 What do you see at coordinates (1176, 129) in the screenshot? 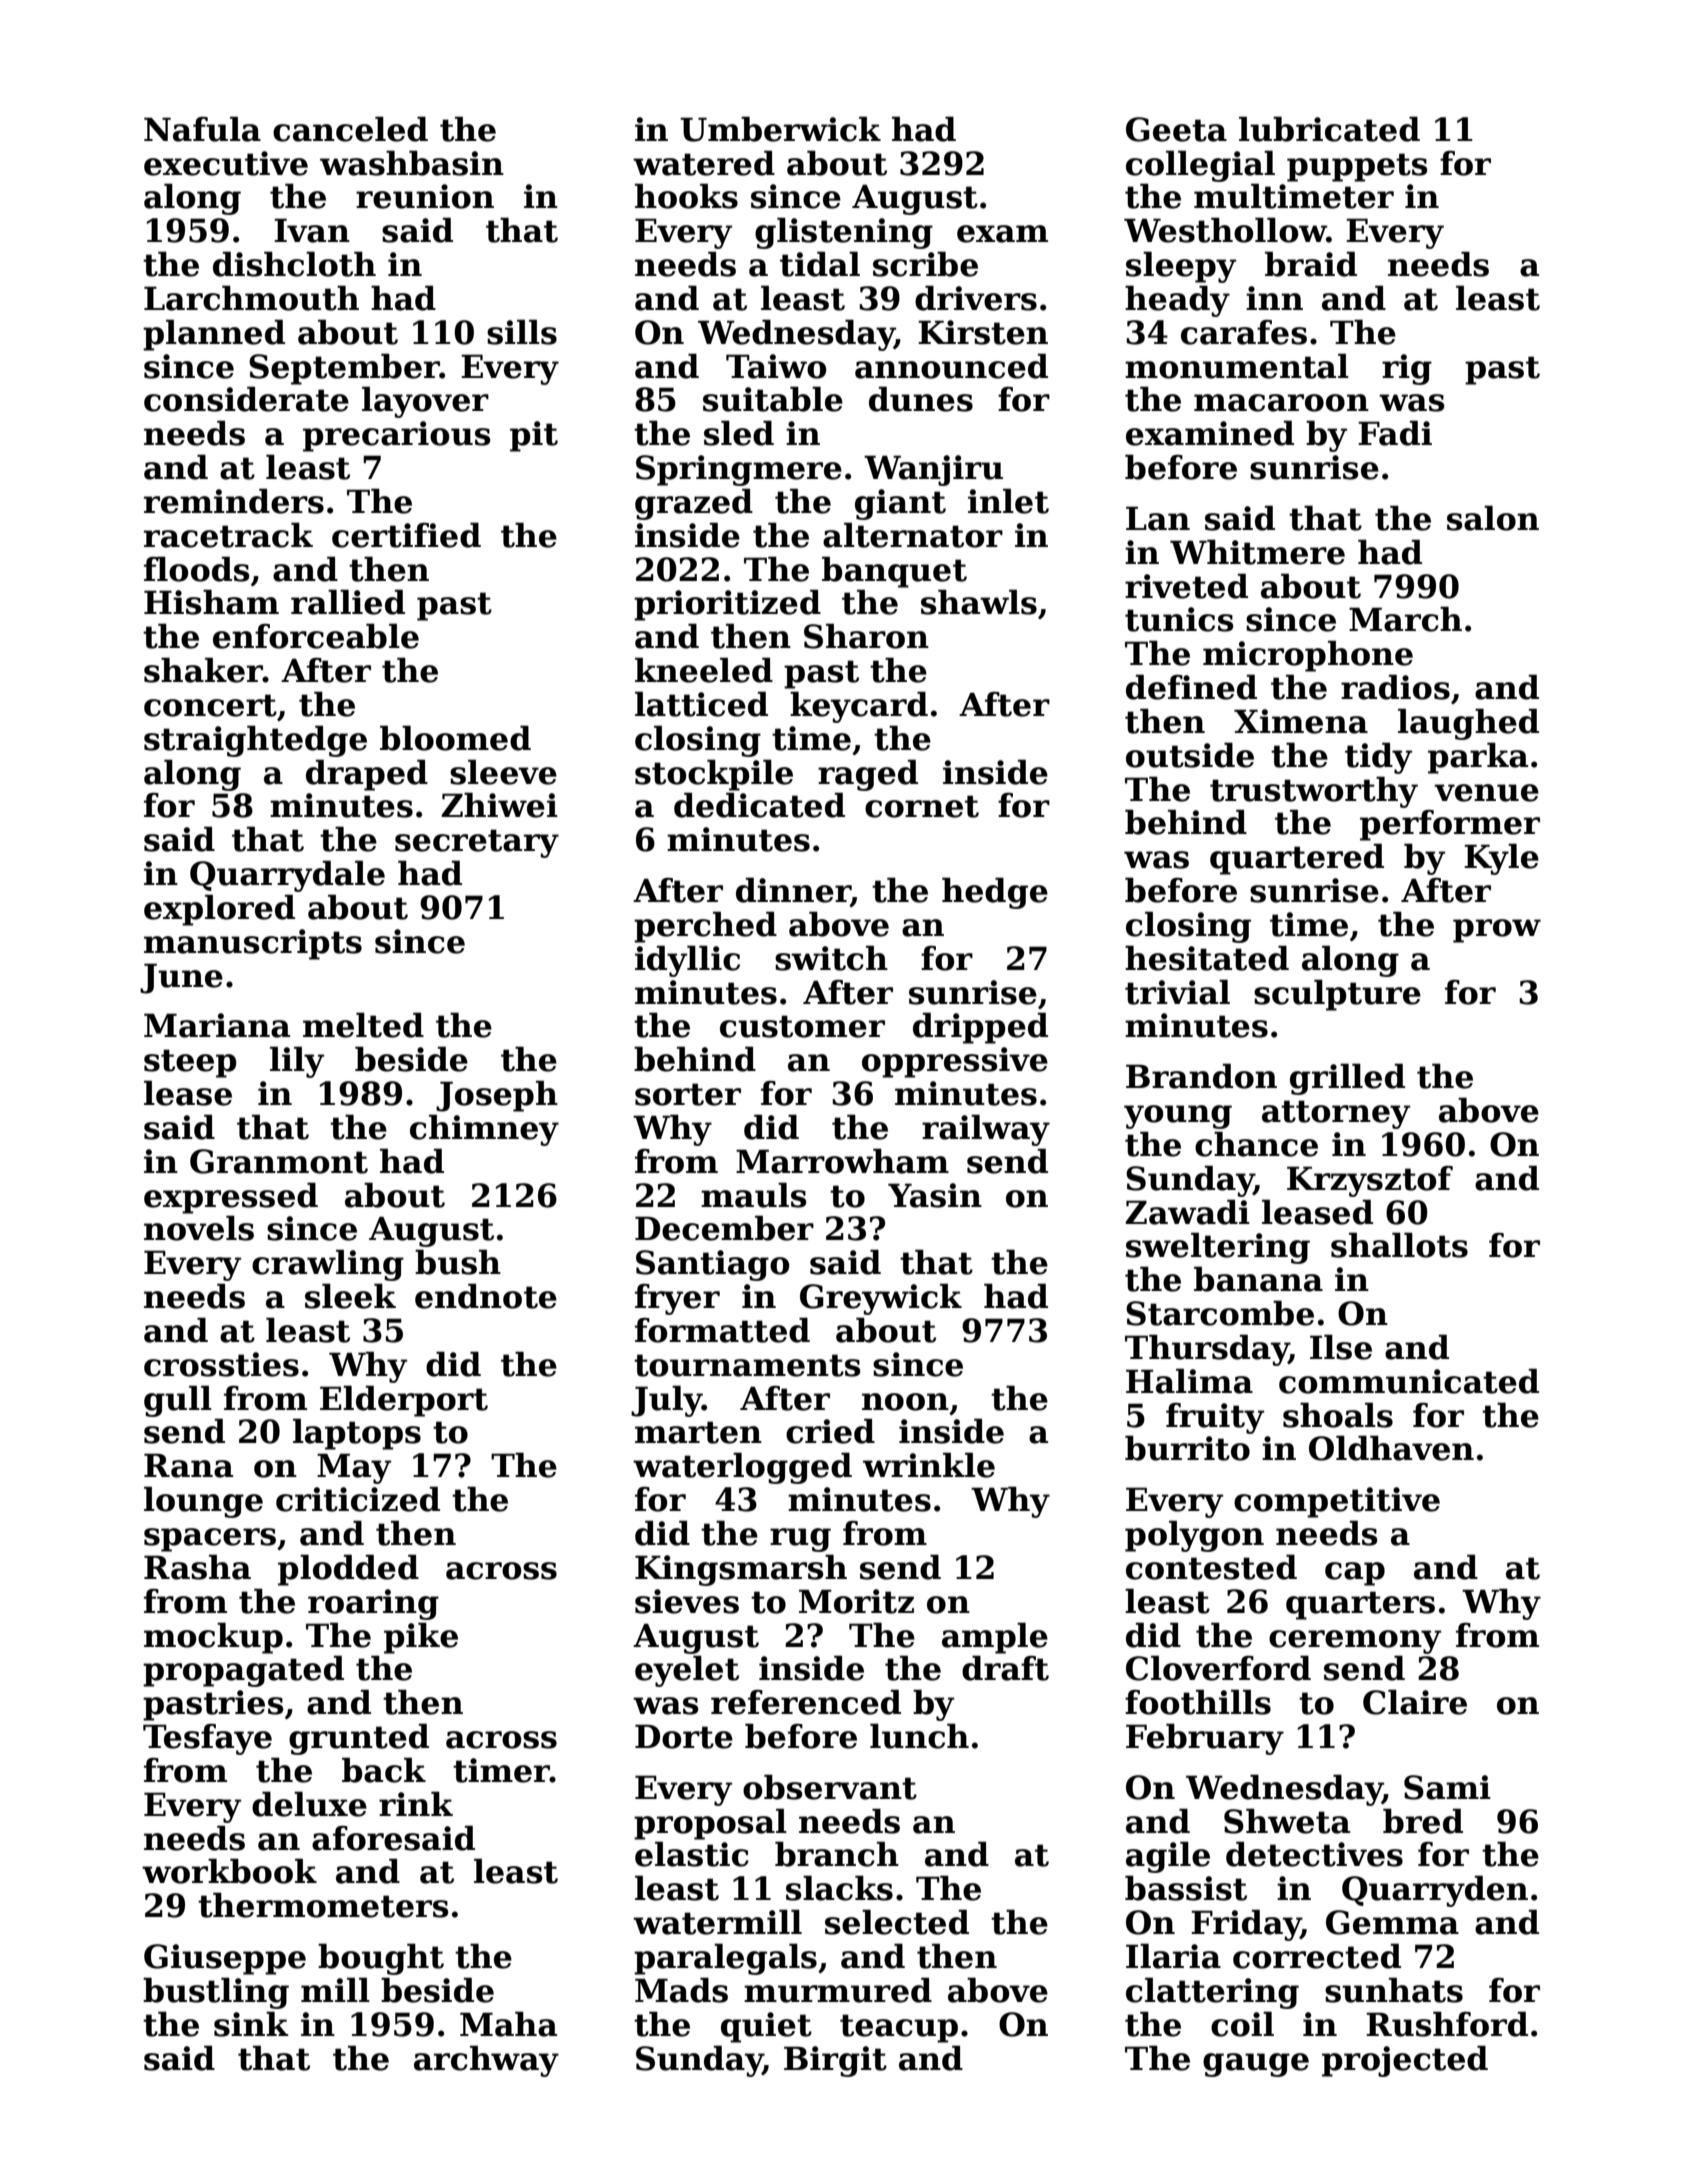
I see `Geeta` at bounding box center [1176, 129].
